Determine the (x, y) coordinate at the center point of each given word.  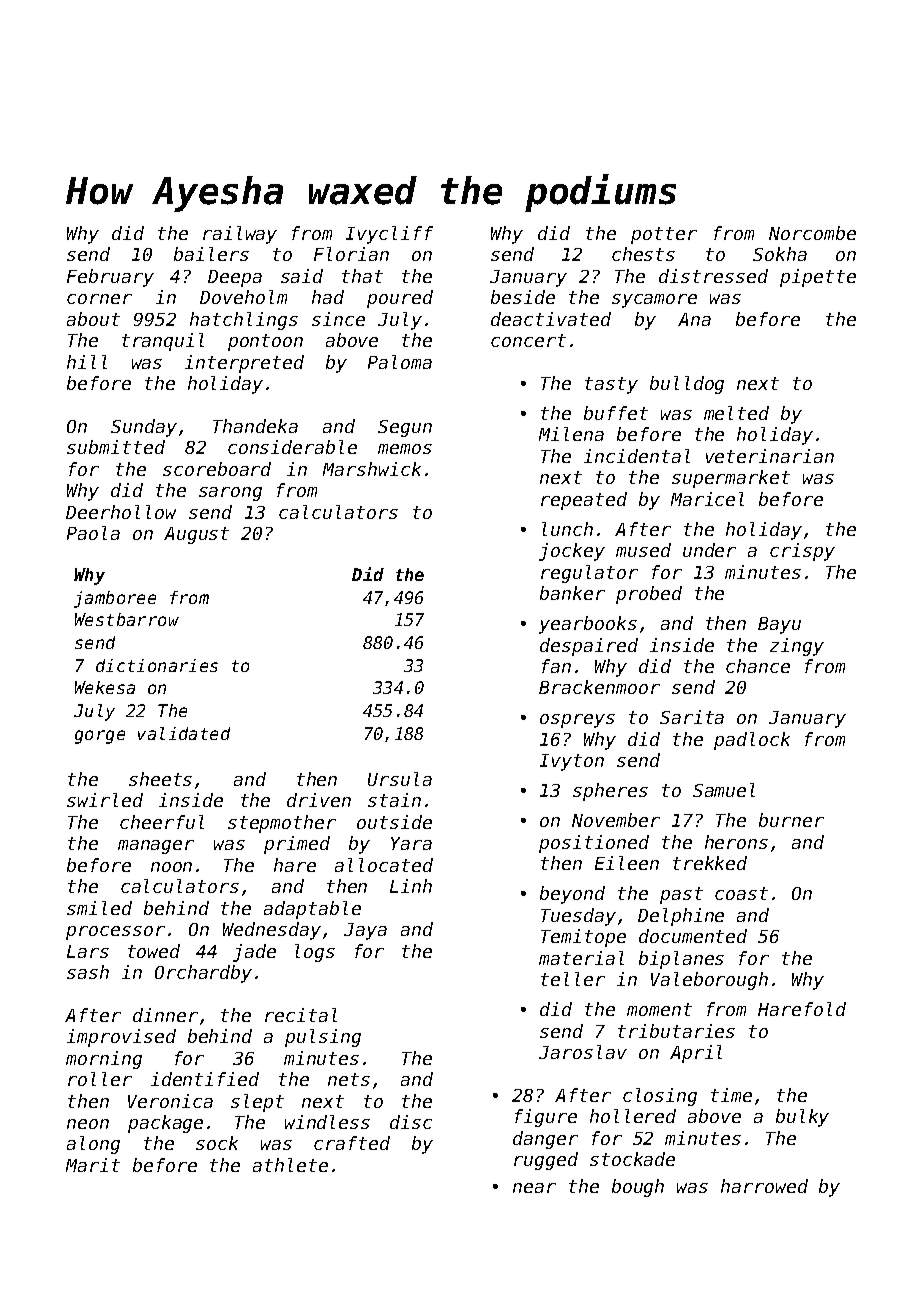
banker (572, 593)
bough (638, 1188)
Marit (93, 1165)
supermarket (731, 479)
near (534, 1188)
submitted (116, 447)
